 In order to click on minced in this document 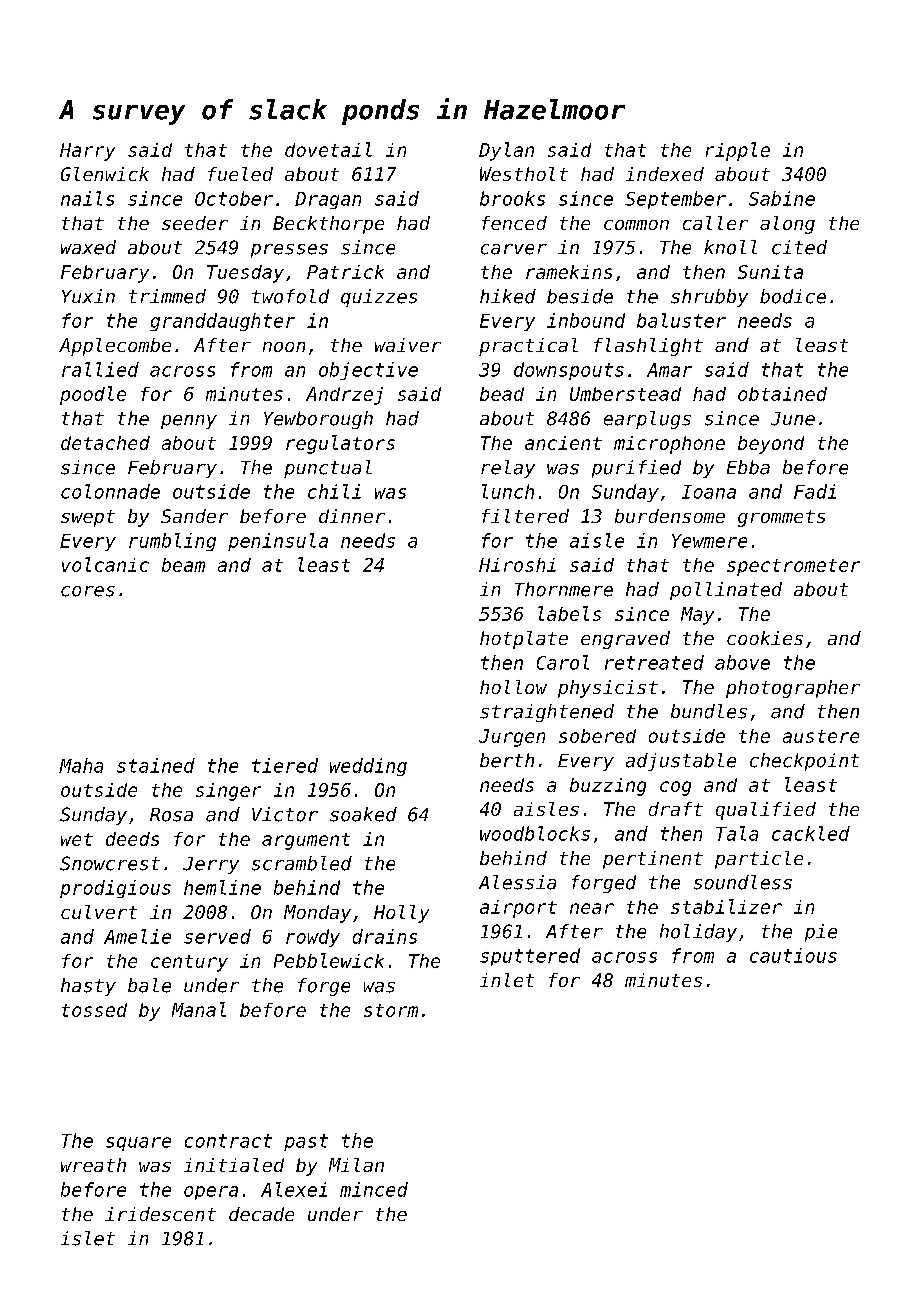, I will do `click(374, 1189)`.
